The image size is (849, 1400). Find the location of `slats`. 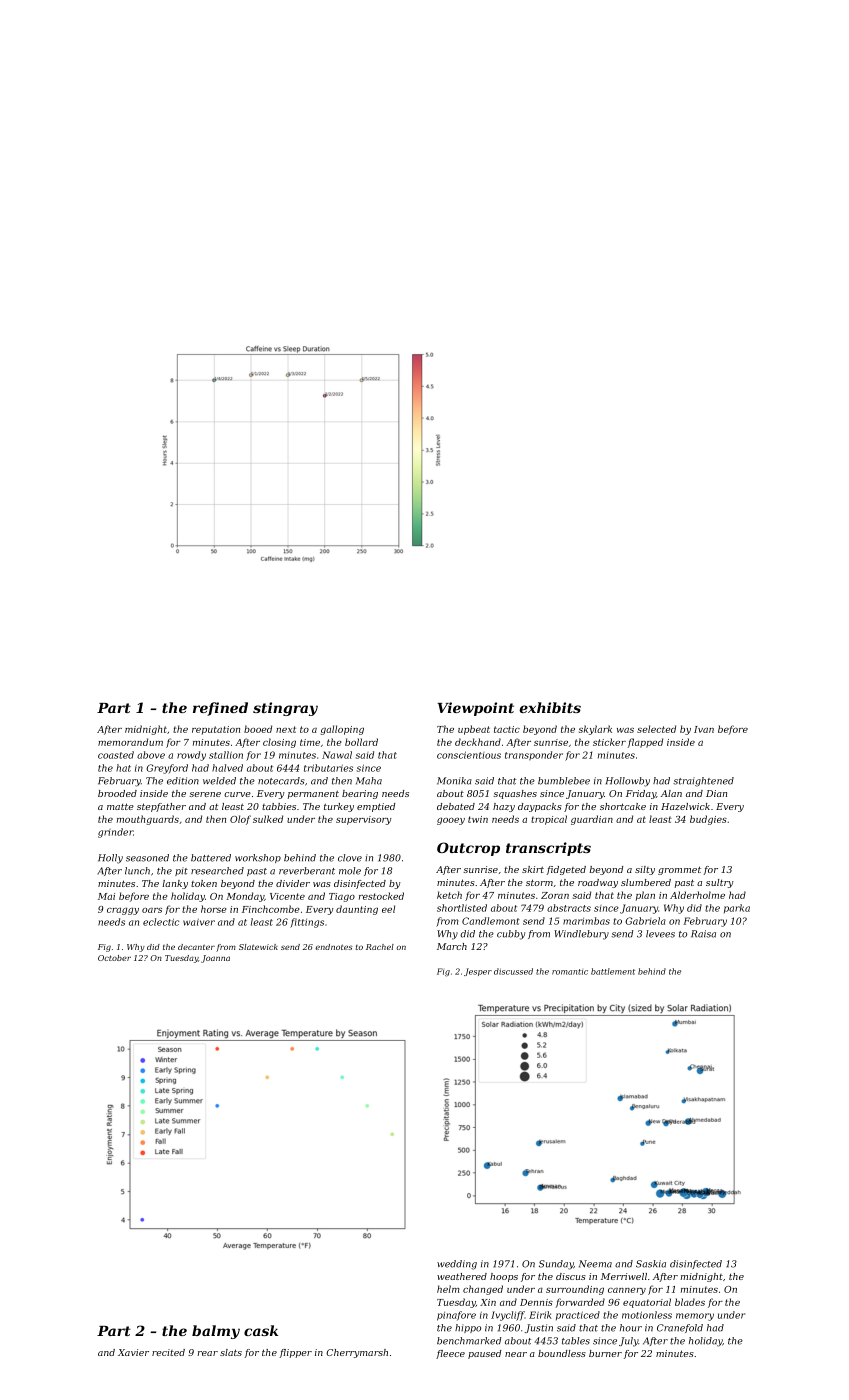

slats is located at coordinates (231, 1352).
